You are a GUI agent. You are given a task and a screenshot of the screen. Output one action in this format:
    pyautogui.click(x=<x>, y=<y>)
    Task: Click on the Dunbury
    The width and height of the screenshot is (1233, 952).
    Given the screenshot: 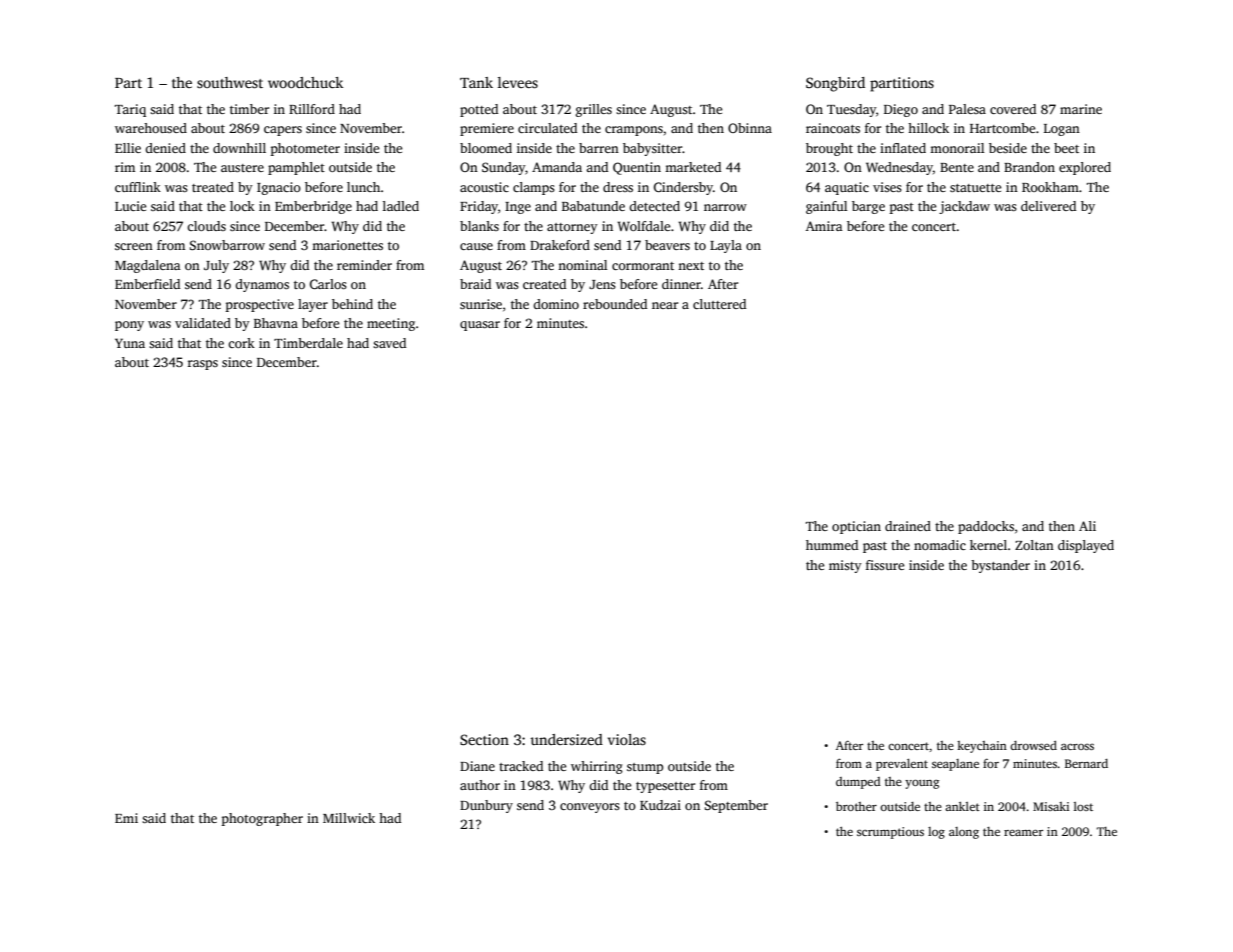 What is the action you would take?
    pyautogui.click(x=486, y=806)
